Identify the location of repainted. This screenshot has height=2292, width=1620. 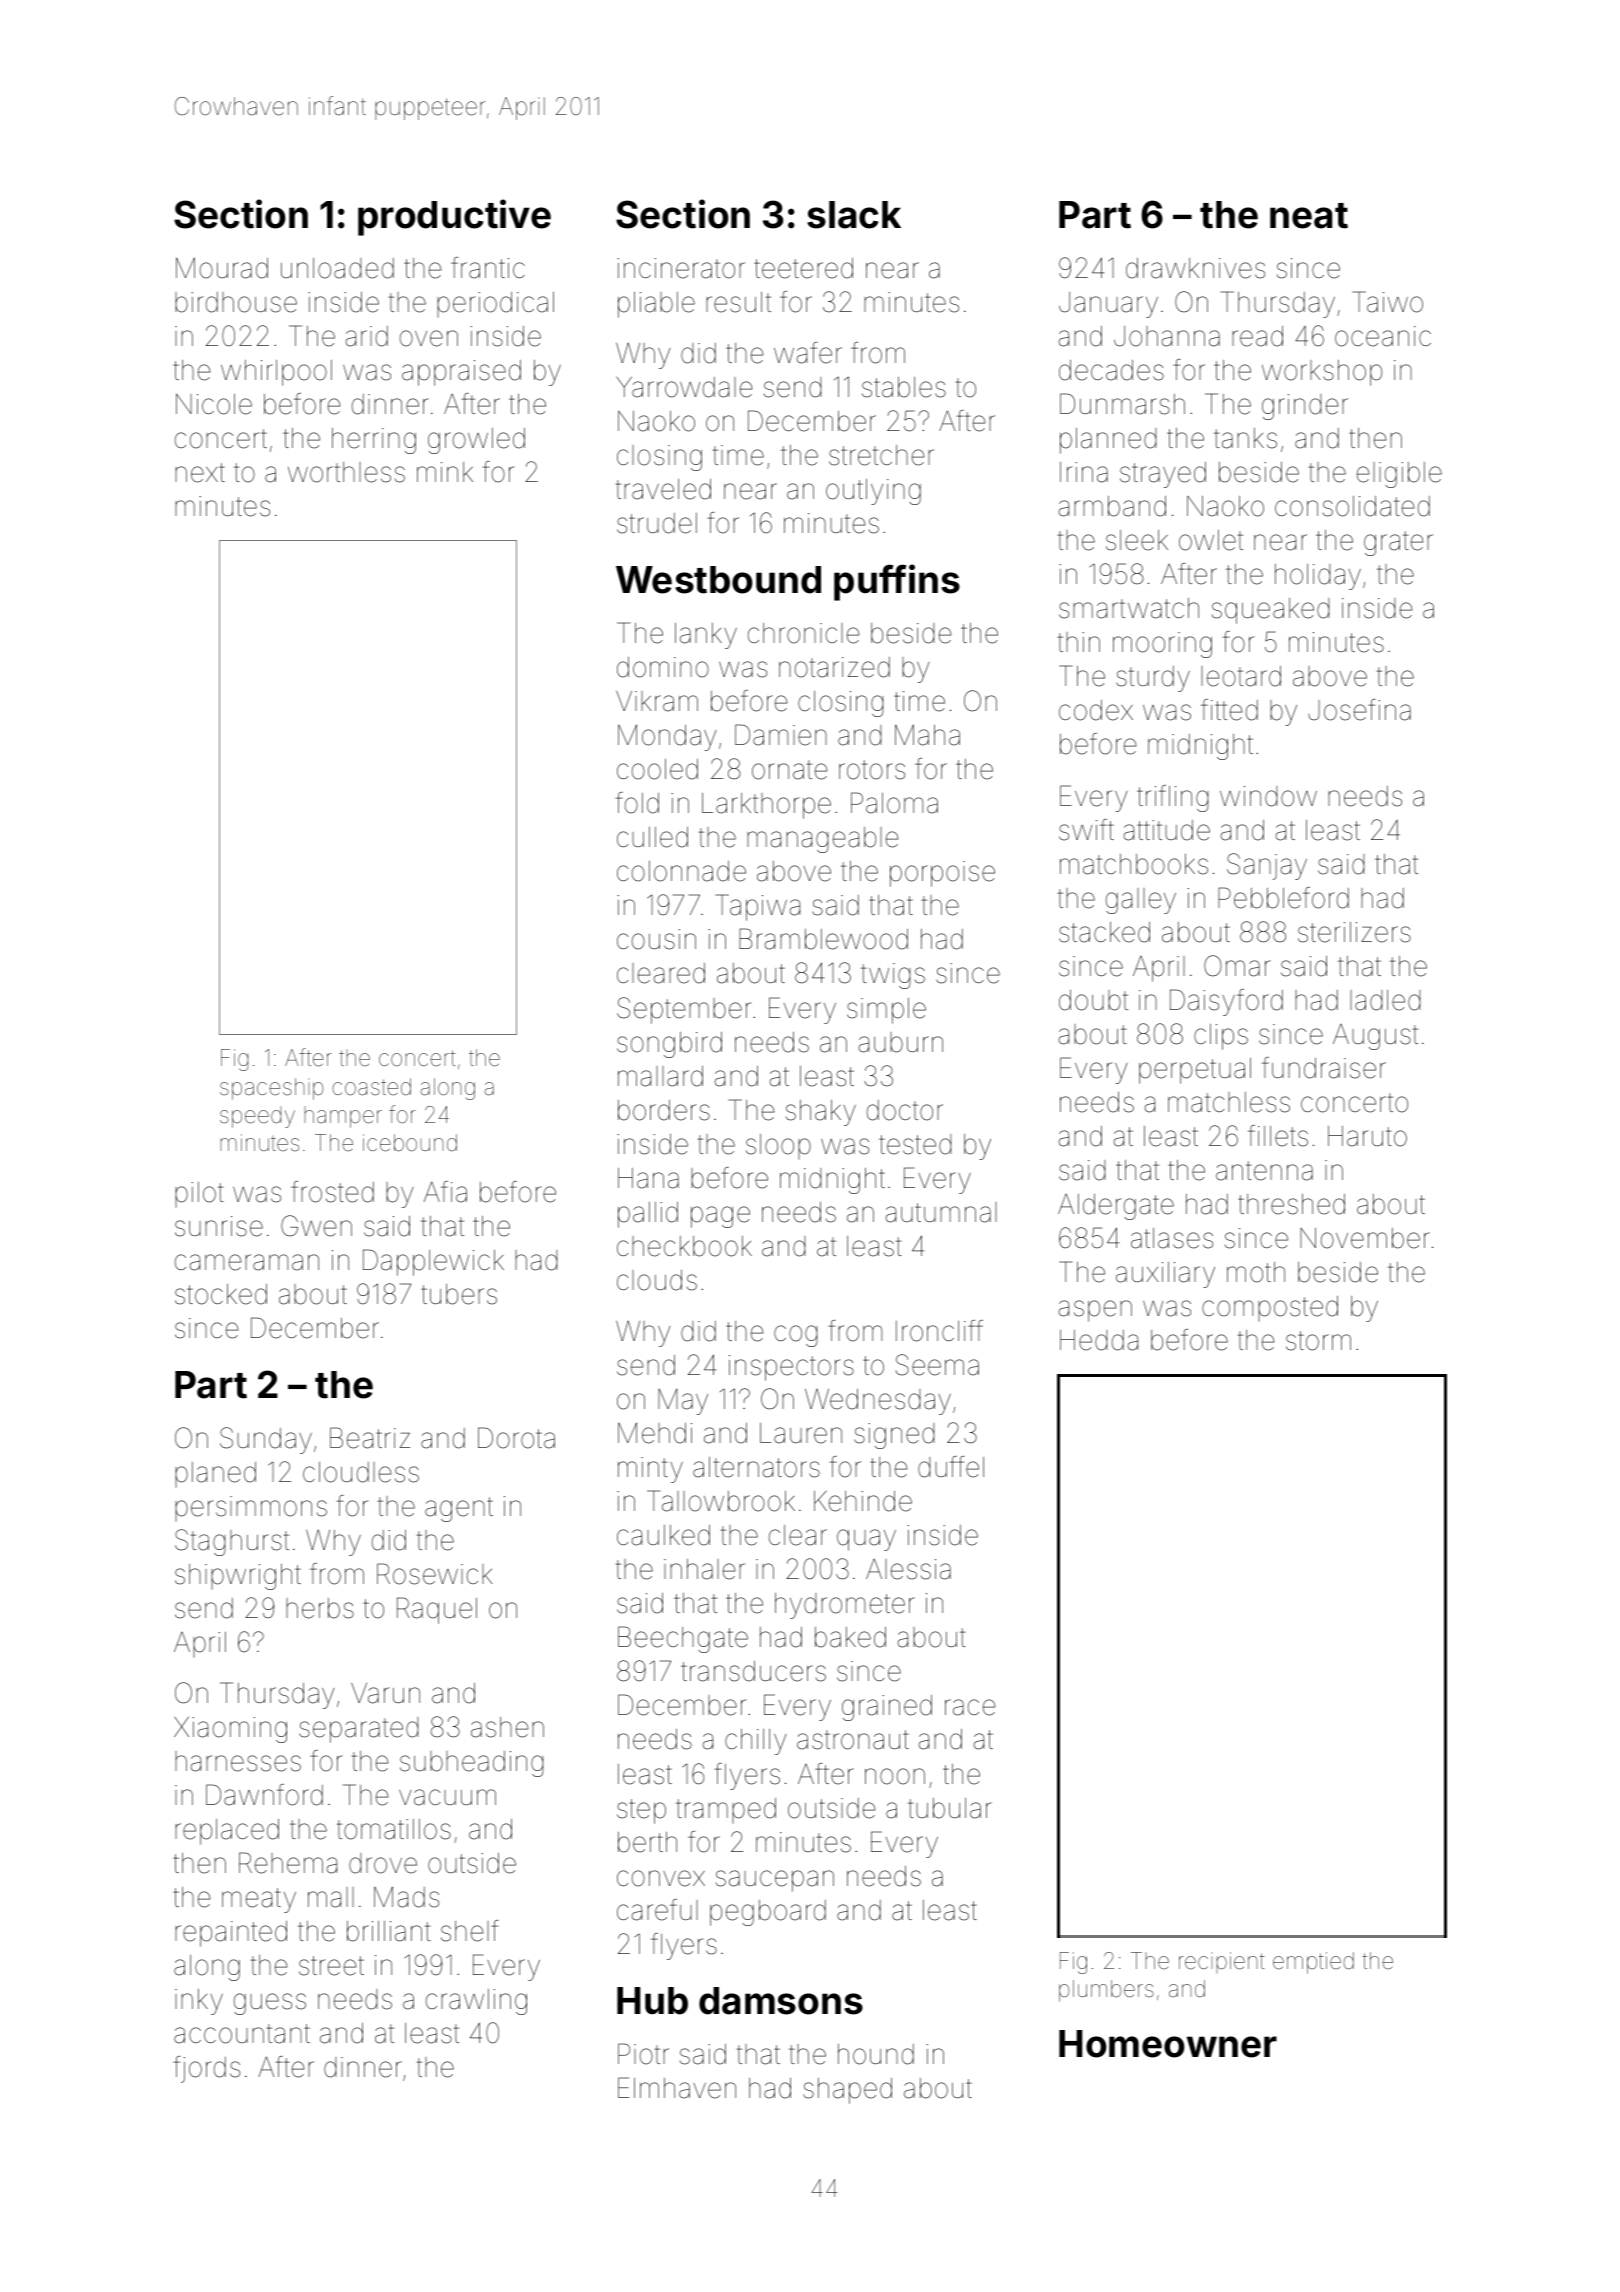
(231, 1934).
